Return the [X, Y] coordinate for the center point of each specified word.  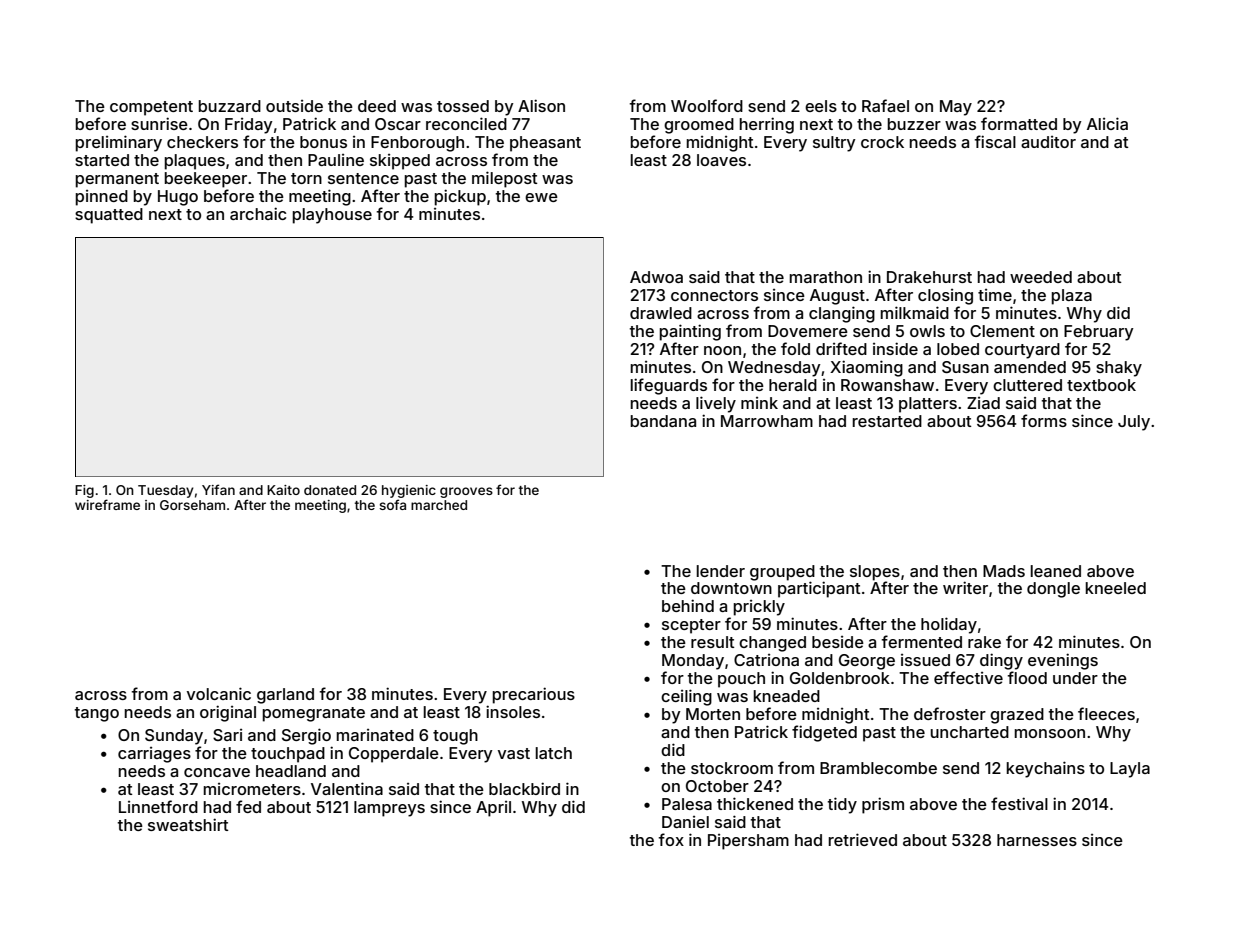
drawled [661, 313]
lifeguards [669, 386]
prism [883, 805]
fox [671, 839]
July [1134, 423]
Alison [541, 105]
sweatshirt [188, 824]
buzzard [230, 106]
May [956, 108]
